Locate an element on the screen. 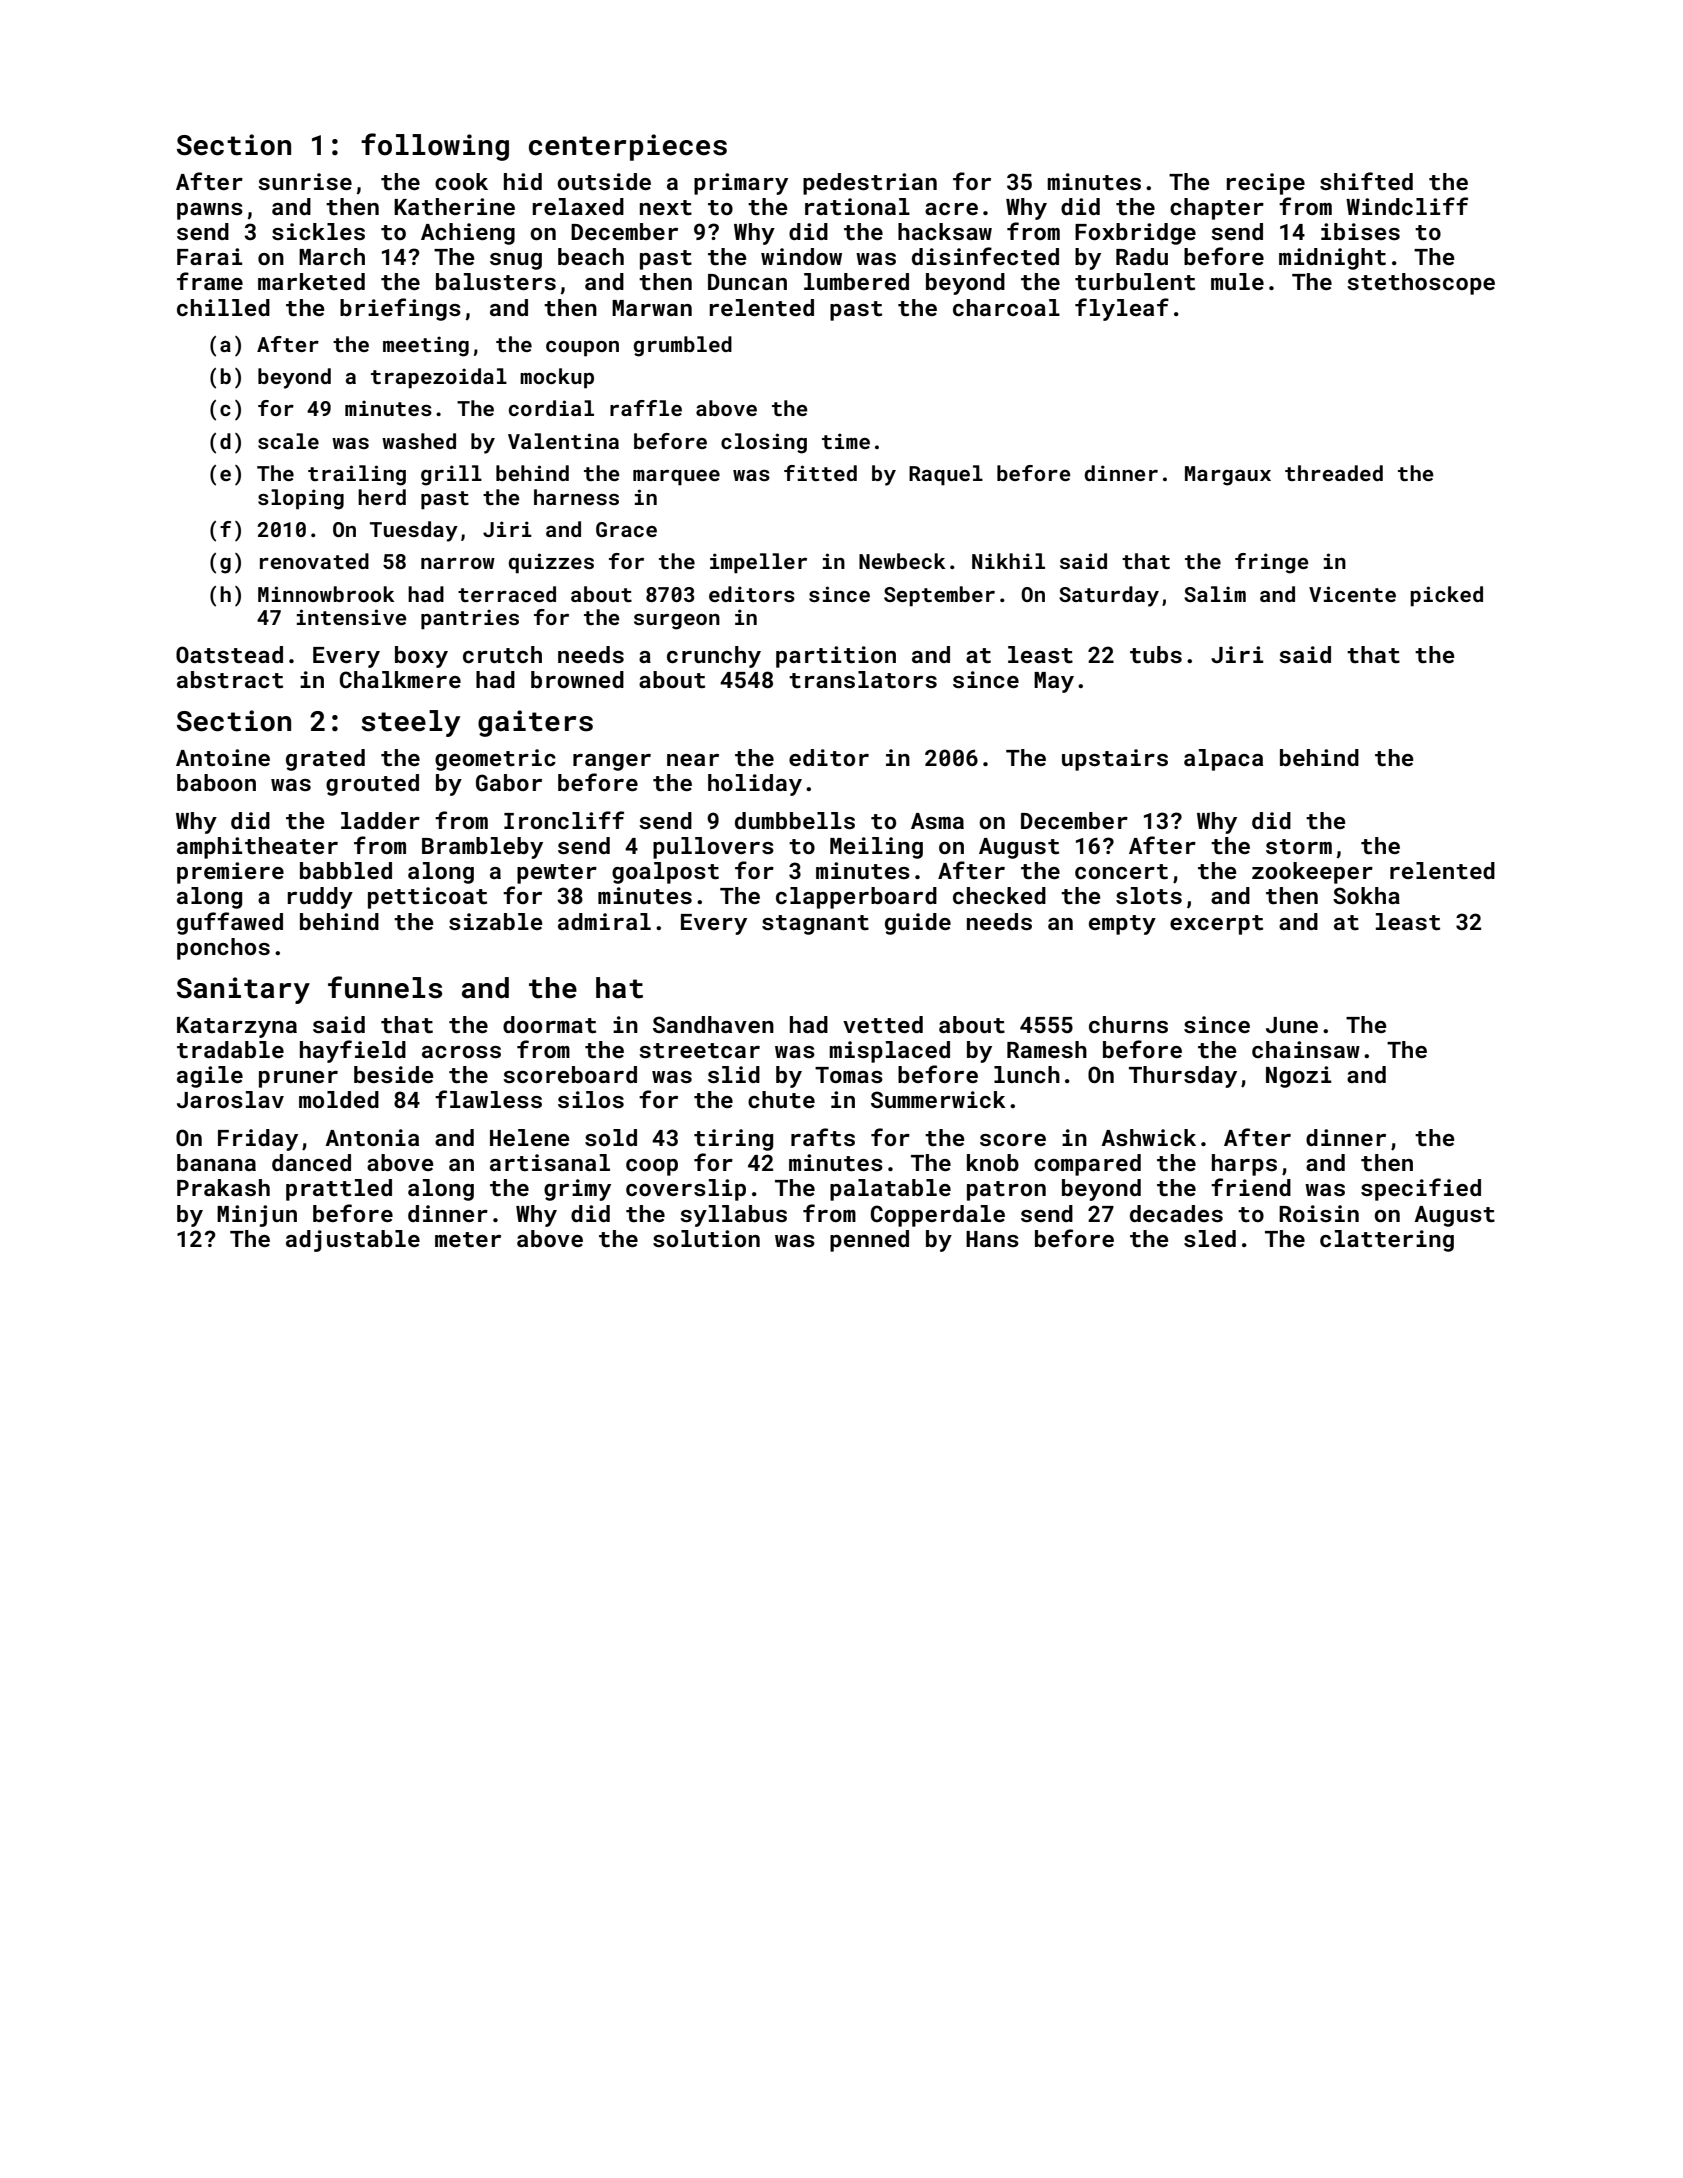  mule is located at coordinates (1237, 281).
